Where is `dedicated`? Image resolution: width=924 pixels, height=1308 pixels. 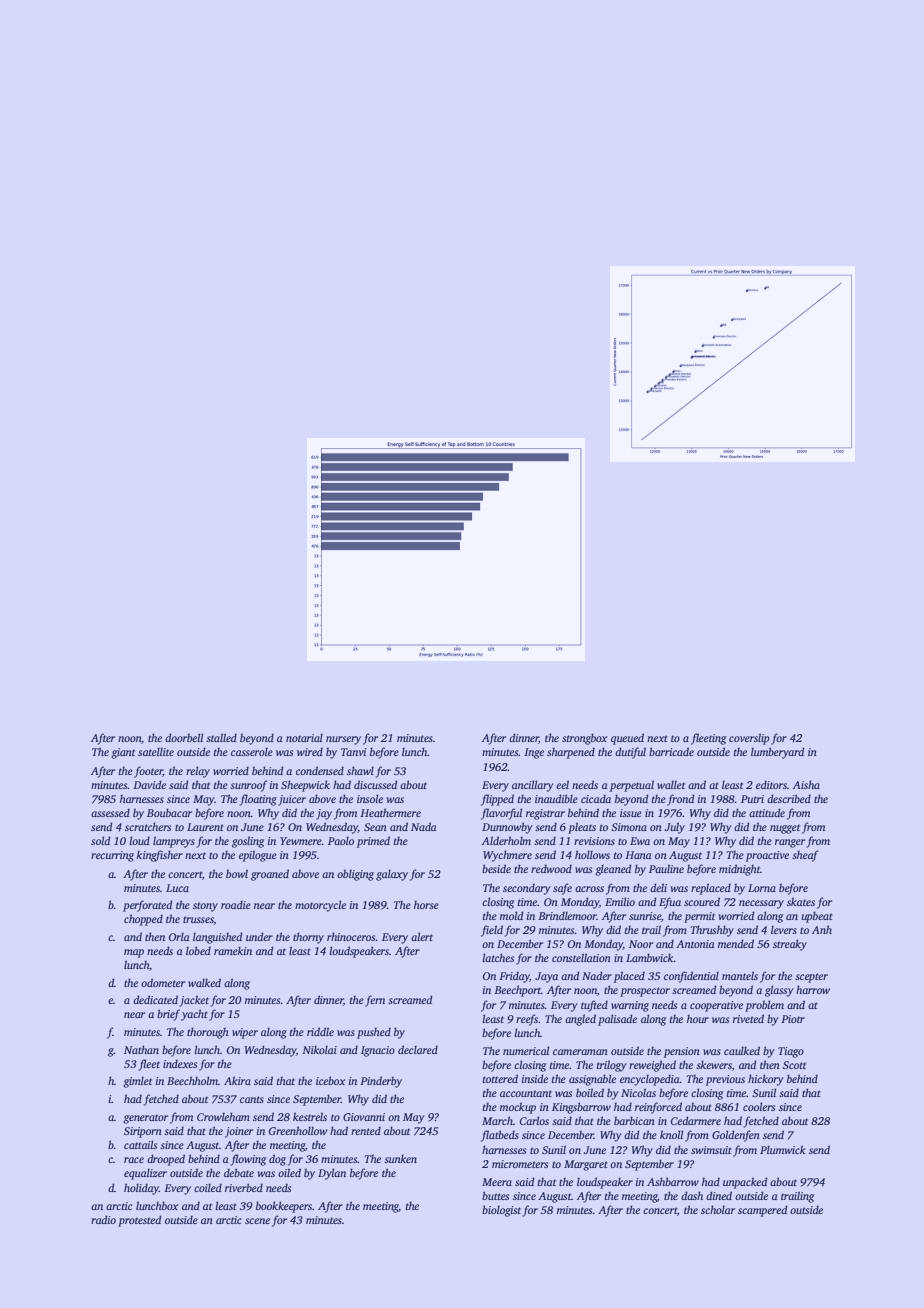 dedicated is located at coordinates (155, 999).
